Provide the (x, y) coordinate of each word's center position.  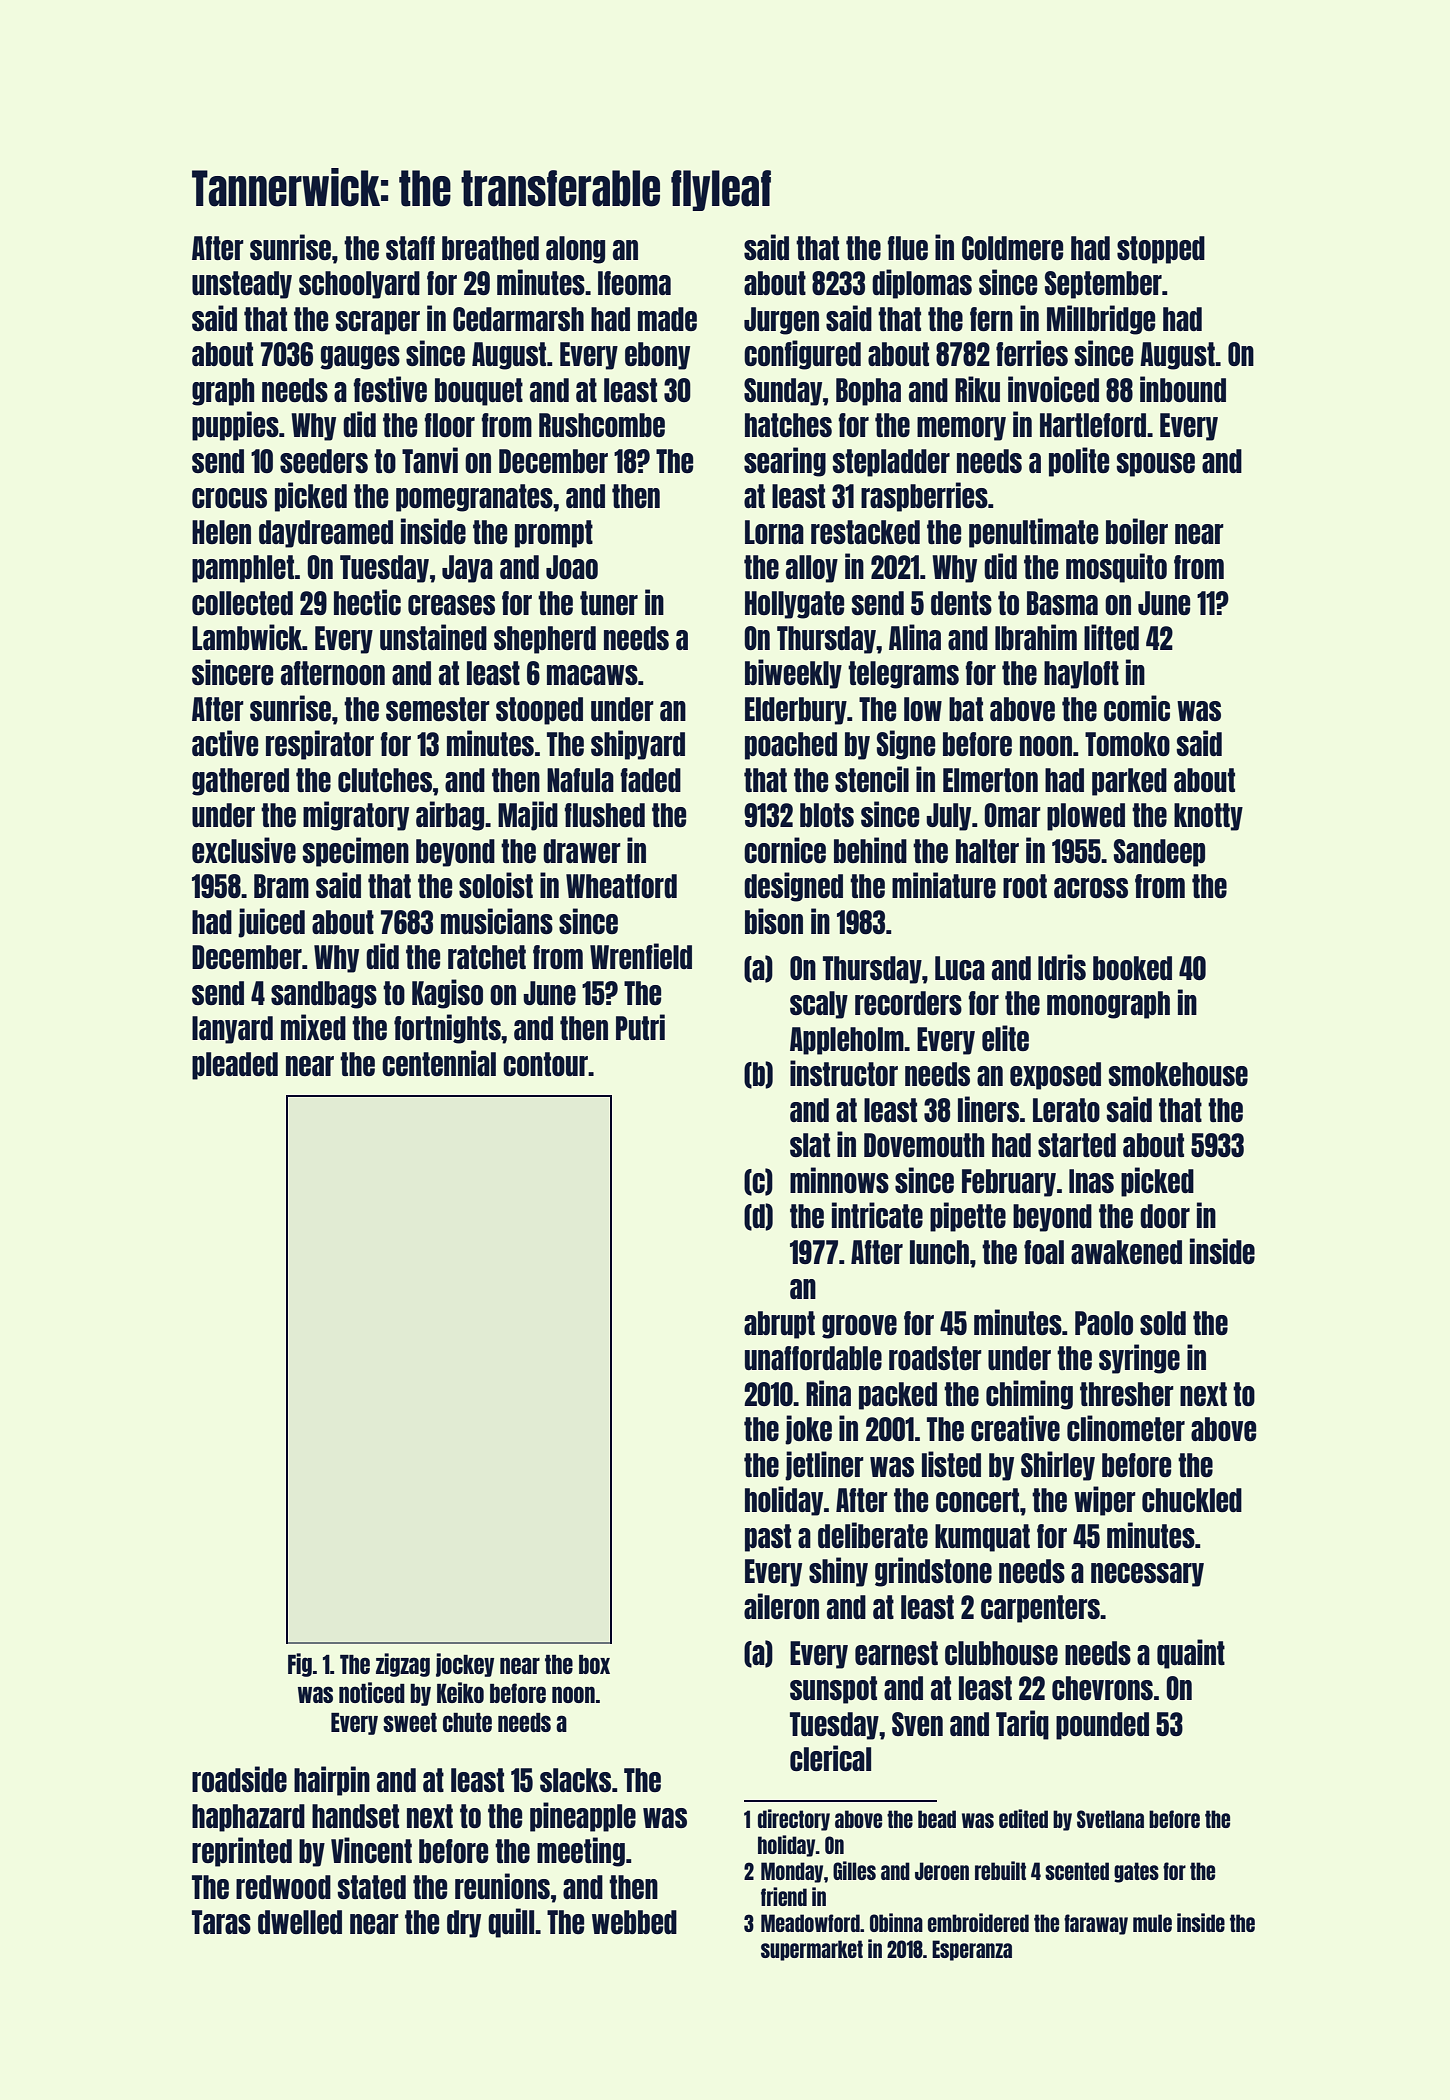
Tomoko (1127, 744)
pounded (1102, 1726)
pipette (968, 1217)
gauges (360, 358)
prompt (554, 534)
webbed (634, 1922)
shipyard (638, 745)
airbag (450, 816)
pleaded (235, 1066)
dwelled (300, 1922)
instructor (844, 1073)
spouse (1155, 465)
